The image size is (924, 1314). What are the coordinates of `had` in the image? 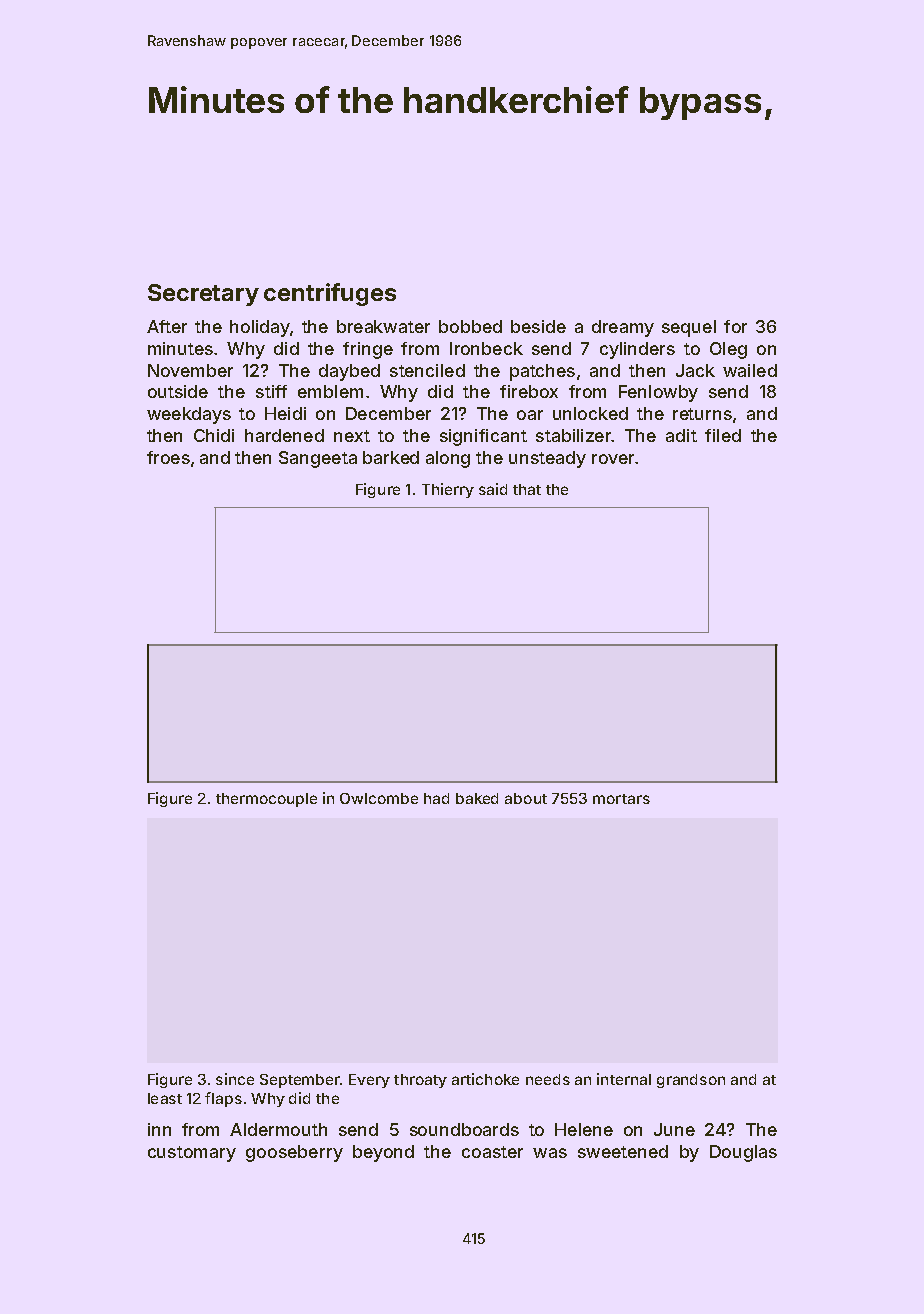 It's located at (436, 798).
